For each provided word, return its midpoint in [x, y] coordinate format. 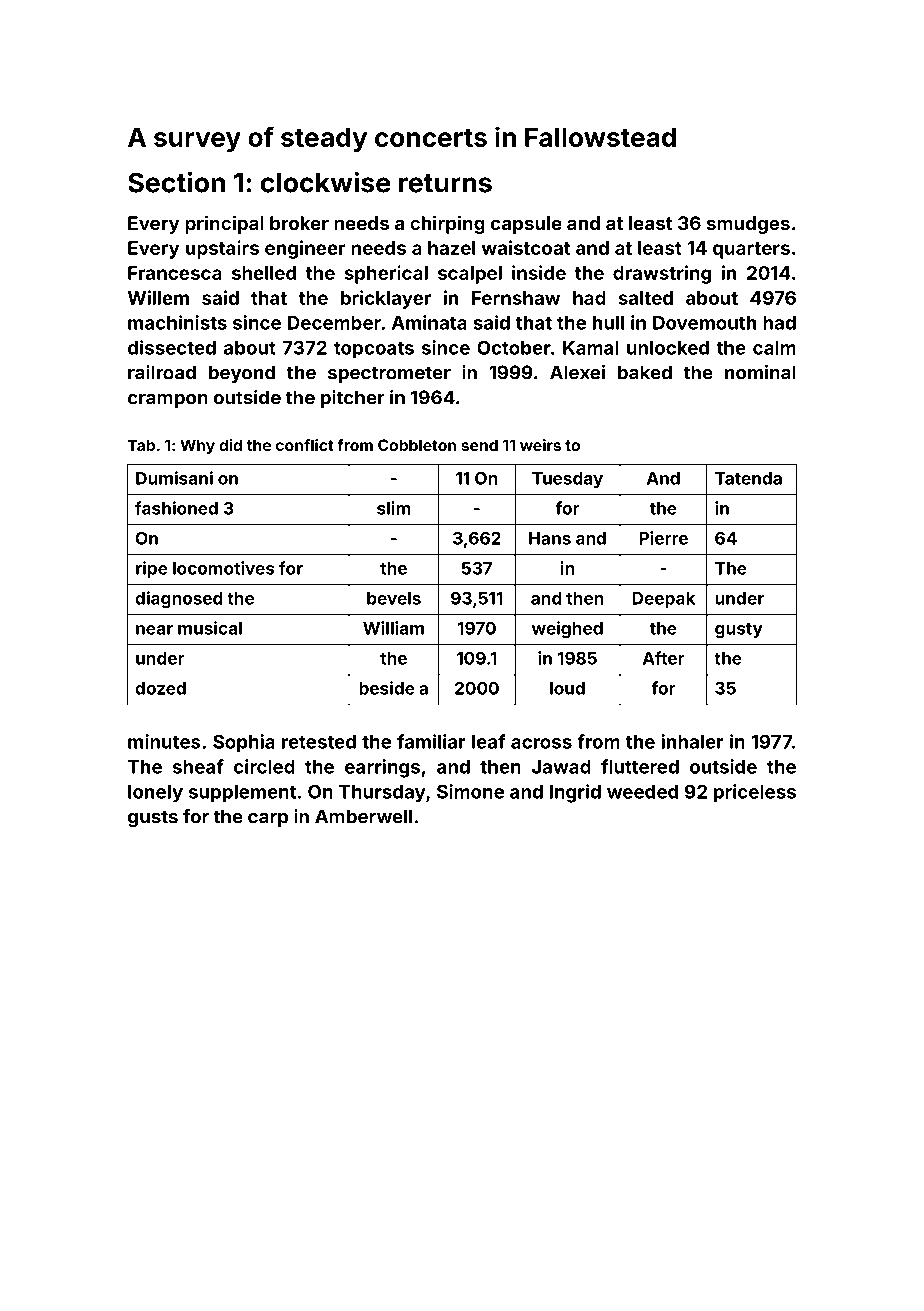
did [230, 445]
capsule [526, 225]
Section [176, 182]
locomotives [223, 568]
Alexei [577, 372]
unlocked [668, 348]
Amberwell [363, 816]
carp [268, 820]
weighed [567, 629]
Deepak [663, 600]
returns [445, 183]
